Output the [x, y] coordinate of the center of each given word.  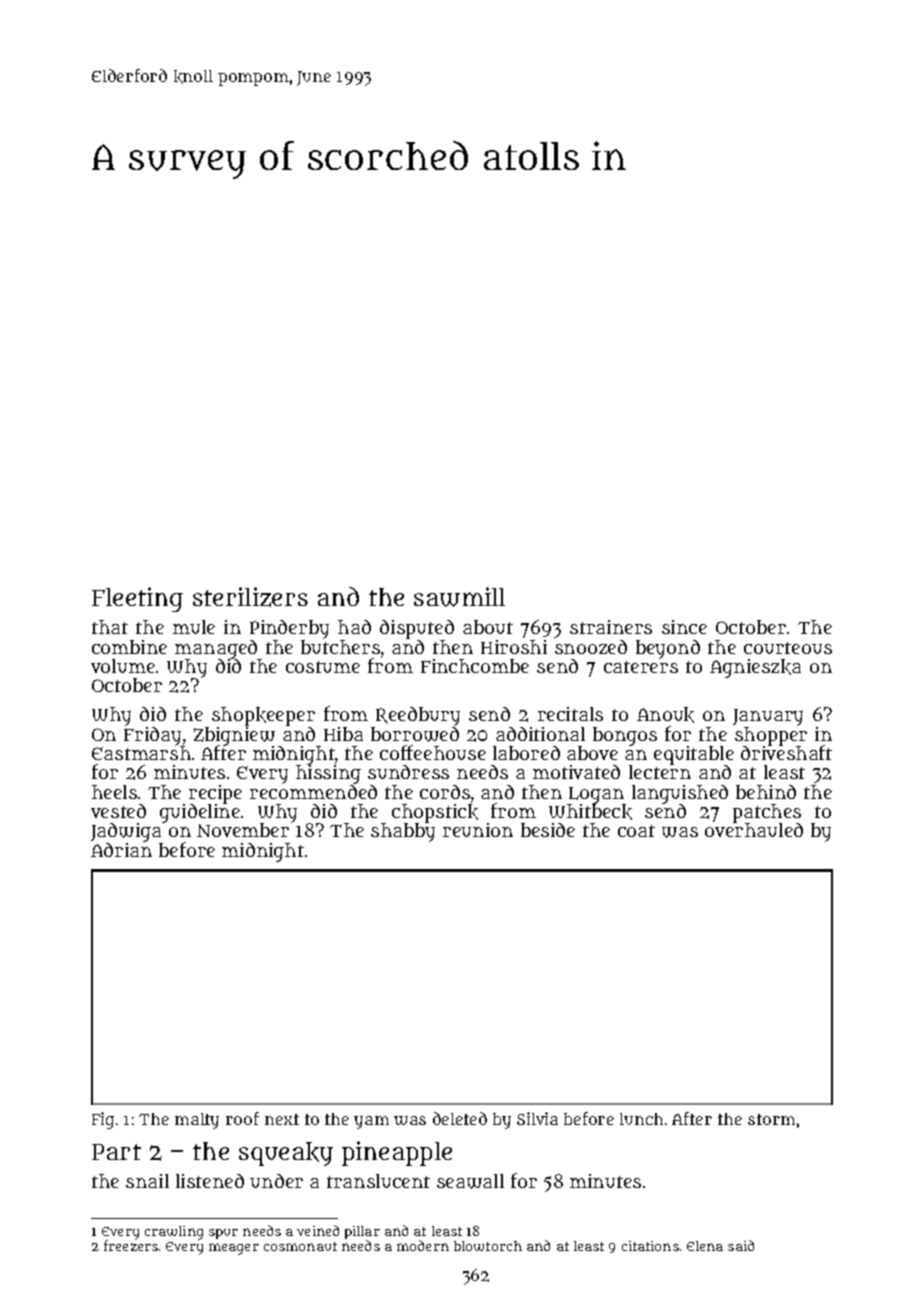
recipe [215, 794]
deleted [460, 1118]
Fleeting [137, 599]
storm [771, 1119]
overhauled [754, 830]
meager [234, 1249]
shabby [403, 832]
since [684, 627]
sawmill [459, 597]
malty [197, 1121]
